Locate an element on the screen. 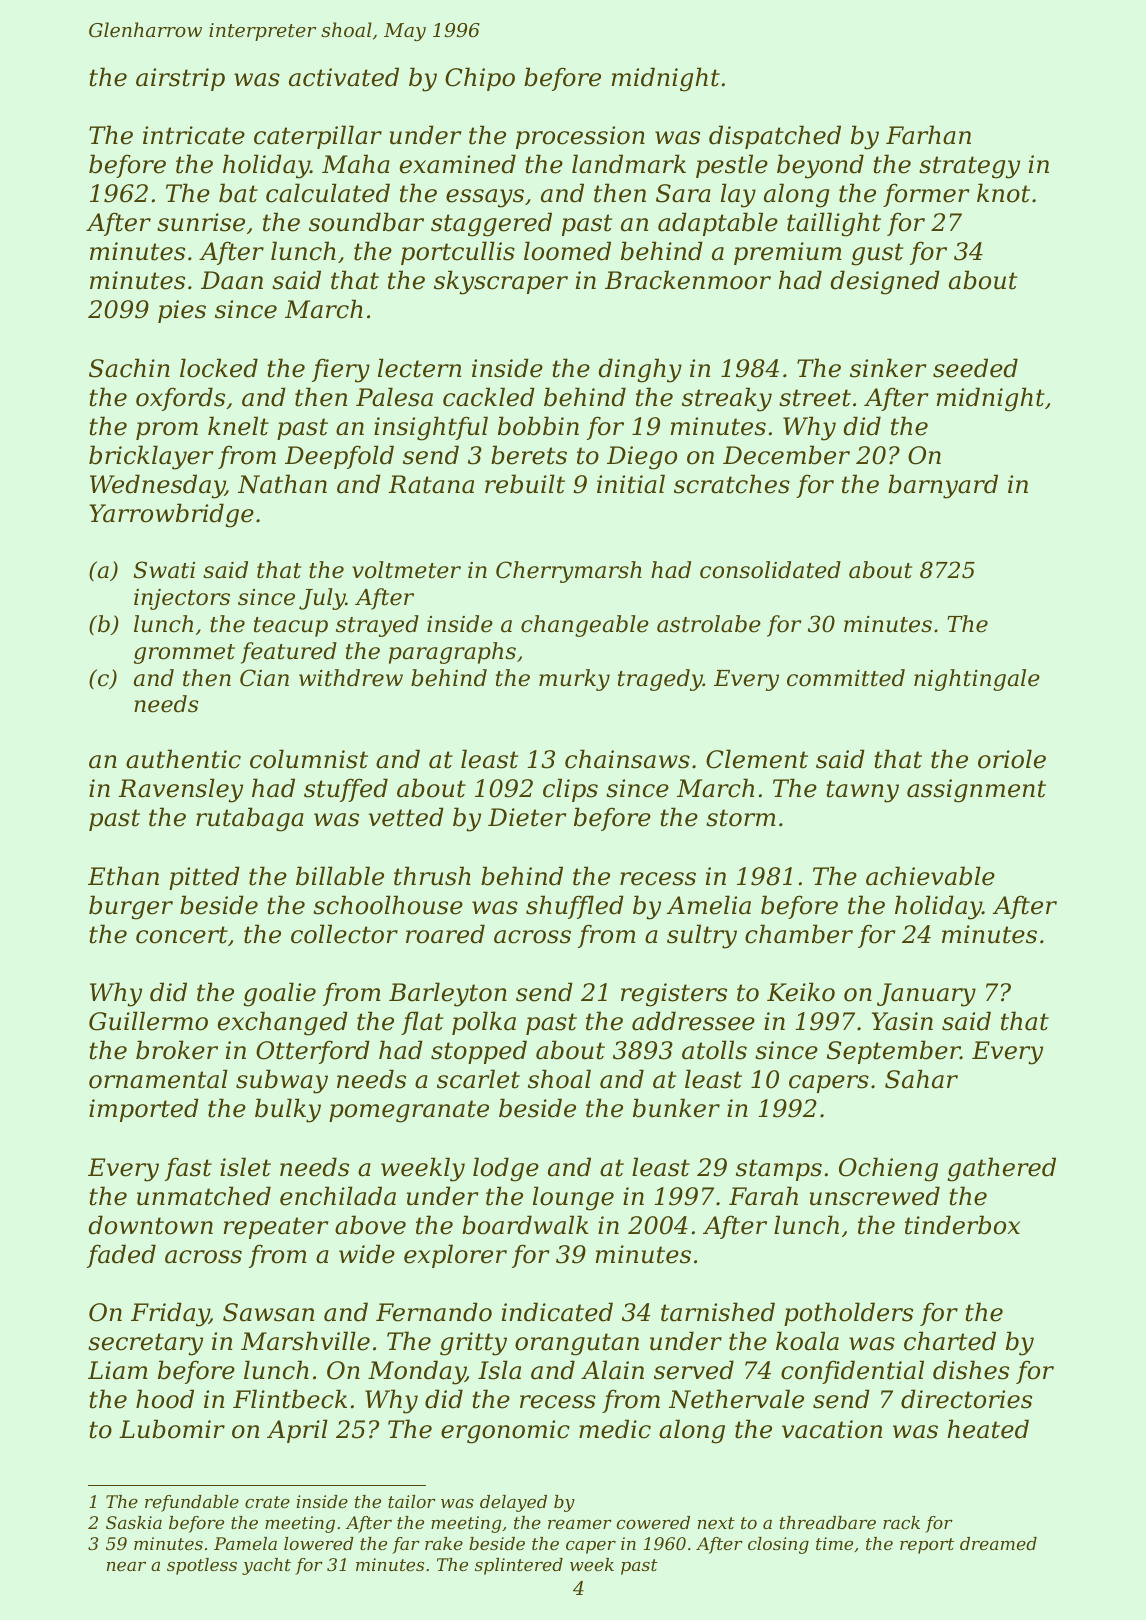  Isla is located at coordinates (499, 1370).
